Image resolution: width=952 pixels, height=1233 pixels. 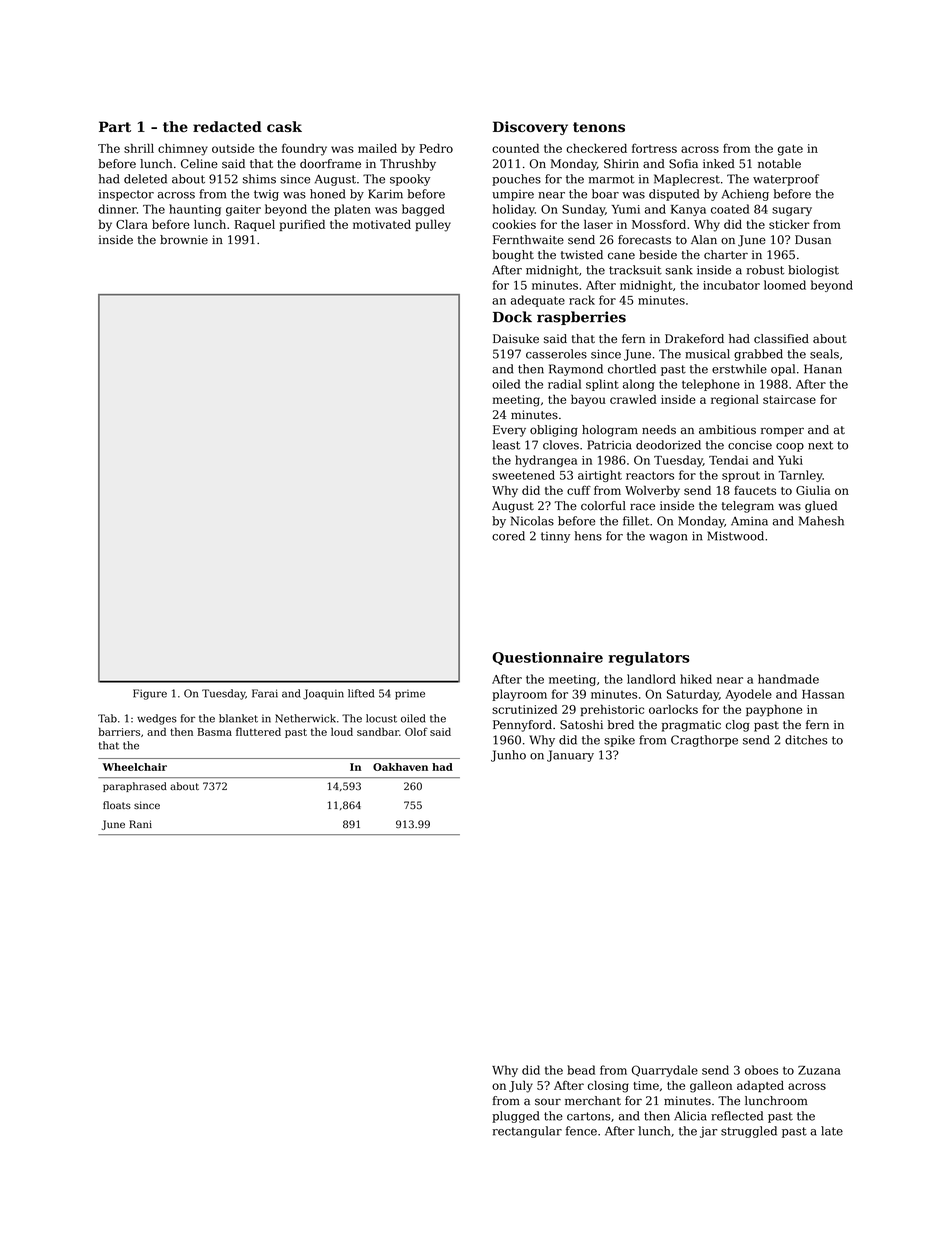 What do you see at coordinates (749, 521) in the page?
I see `Amina` at bounding box center [749, 521].
